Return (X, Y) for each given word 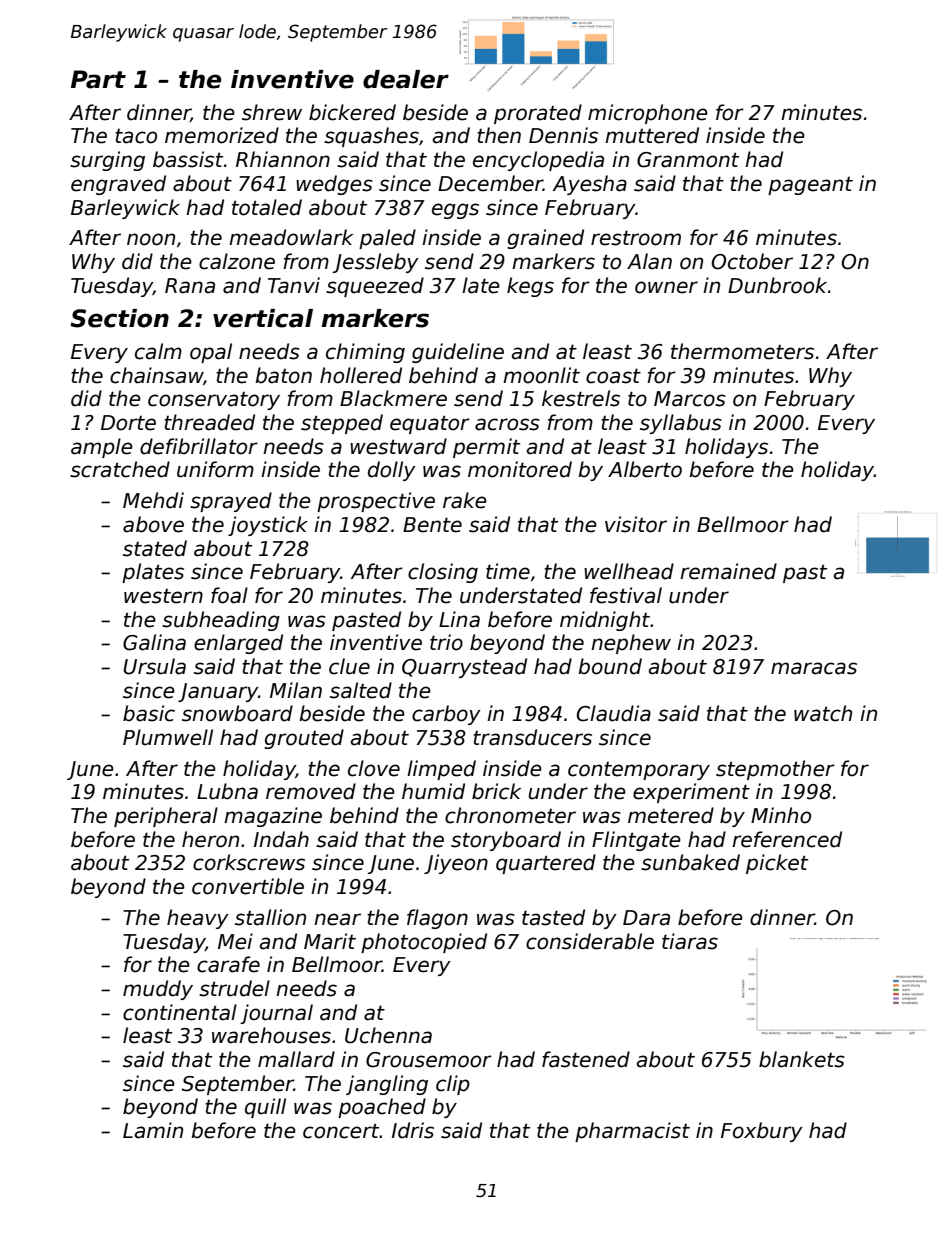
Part (98, 79)
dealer (406, 79)
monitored (520, 469)
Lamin (153, 1130)
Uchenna (388, 1035)
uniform (215, 469)
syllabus (681, 424)
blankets (802, 1059)
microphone (648, 114)
